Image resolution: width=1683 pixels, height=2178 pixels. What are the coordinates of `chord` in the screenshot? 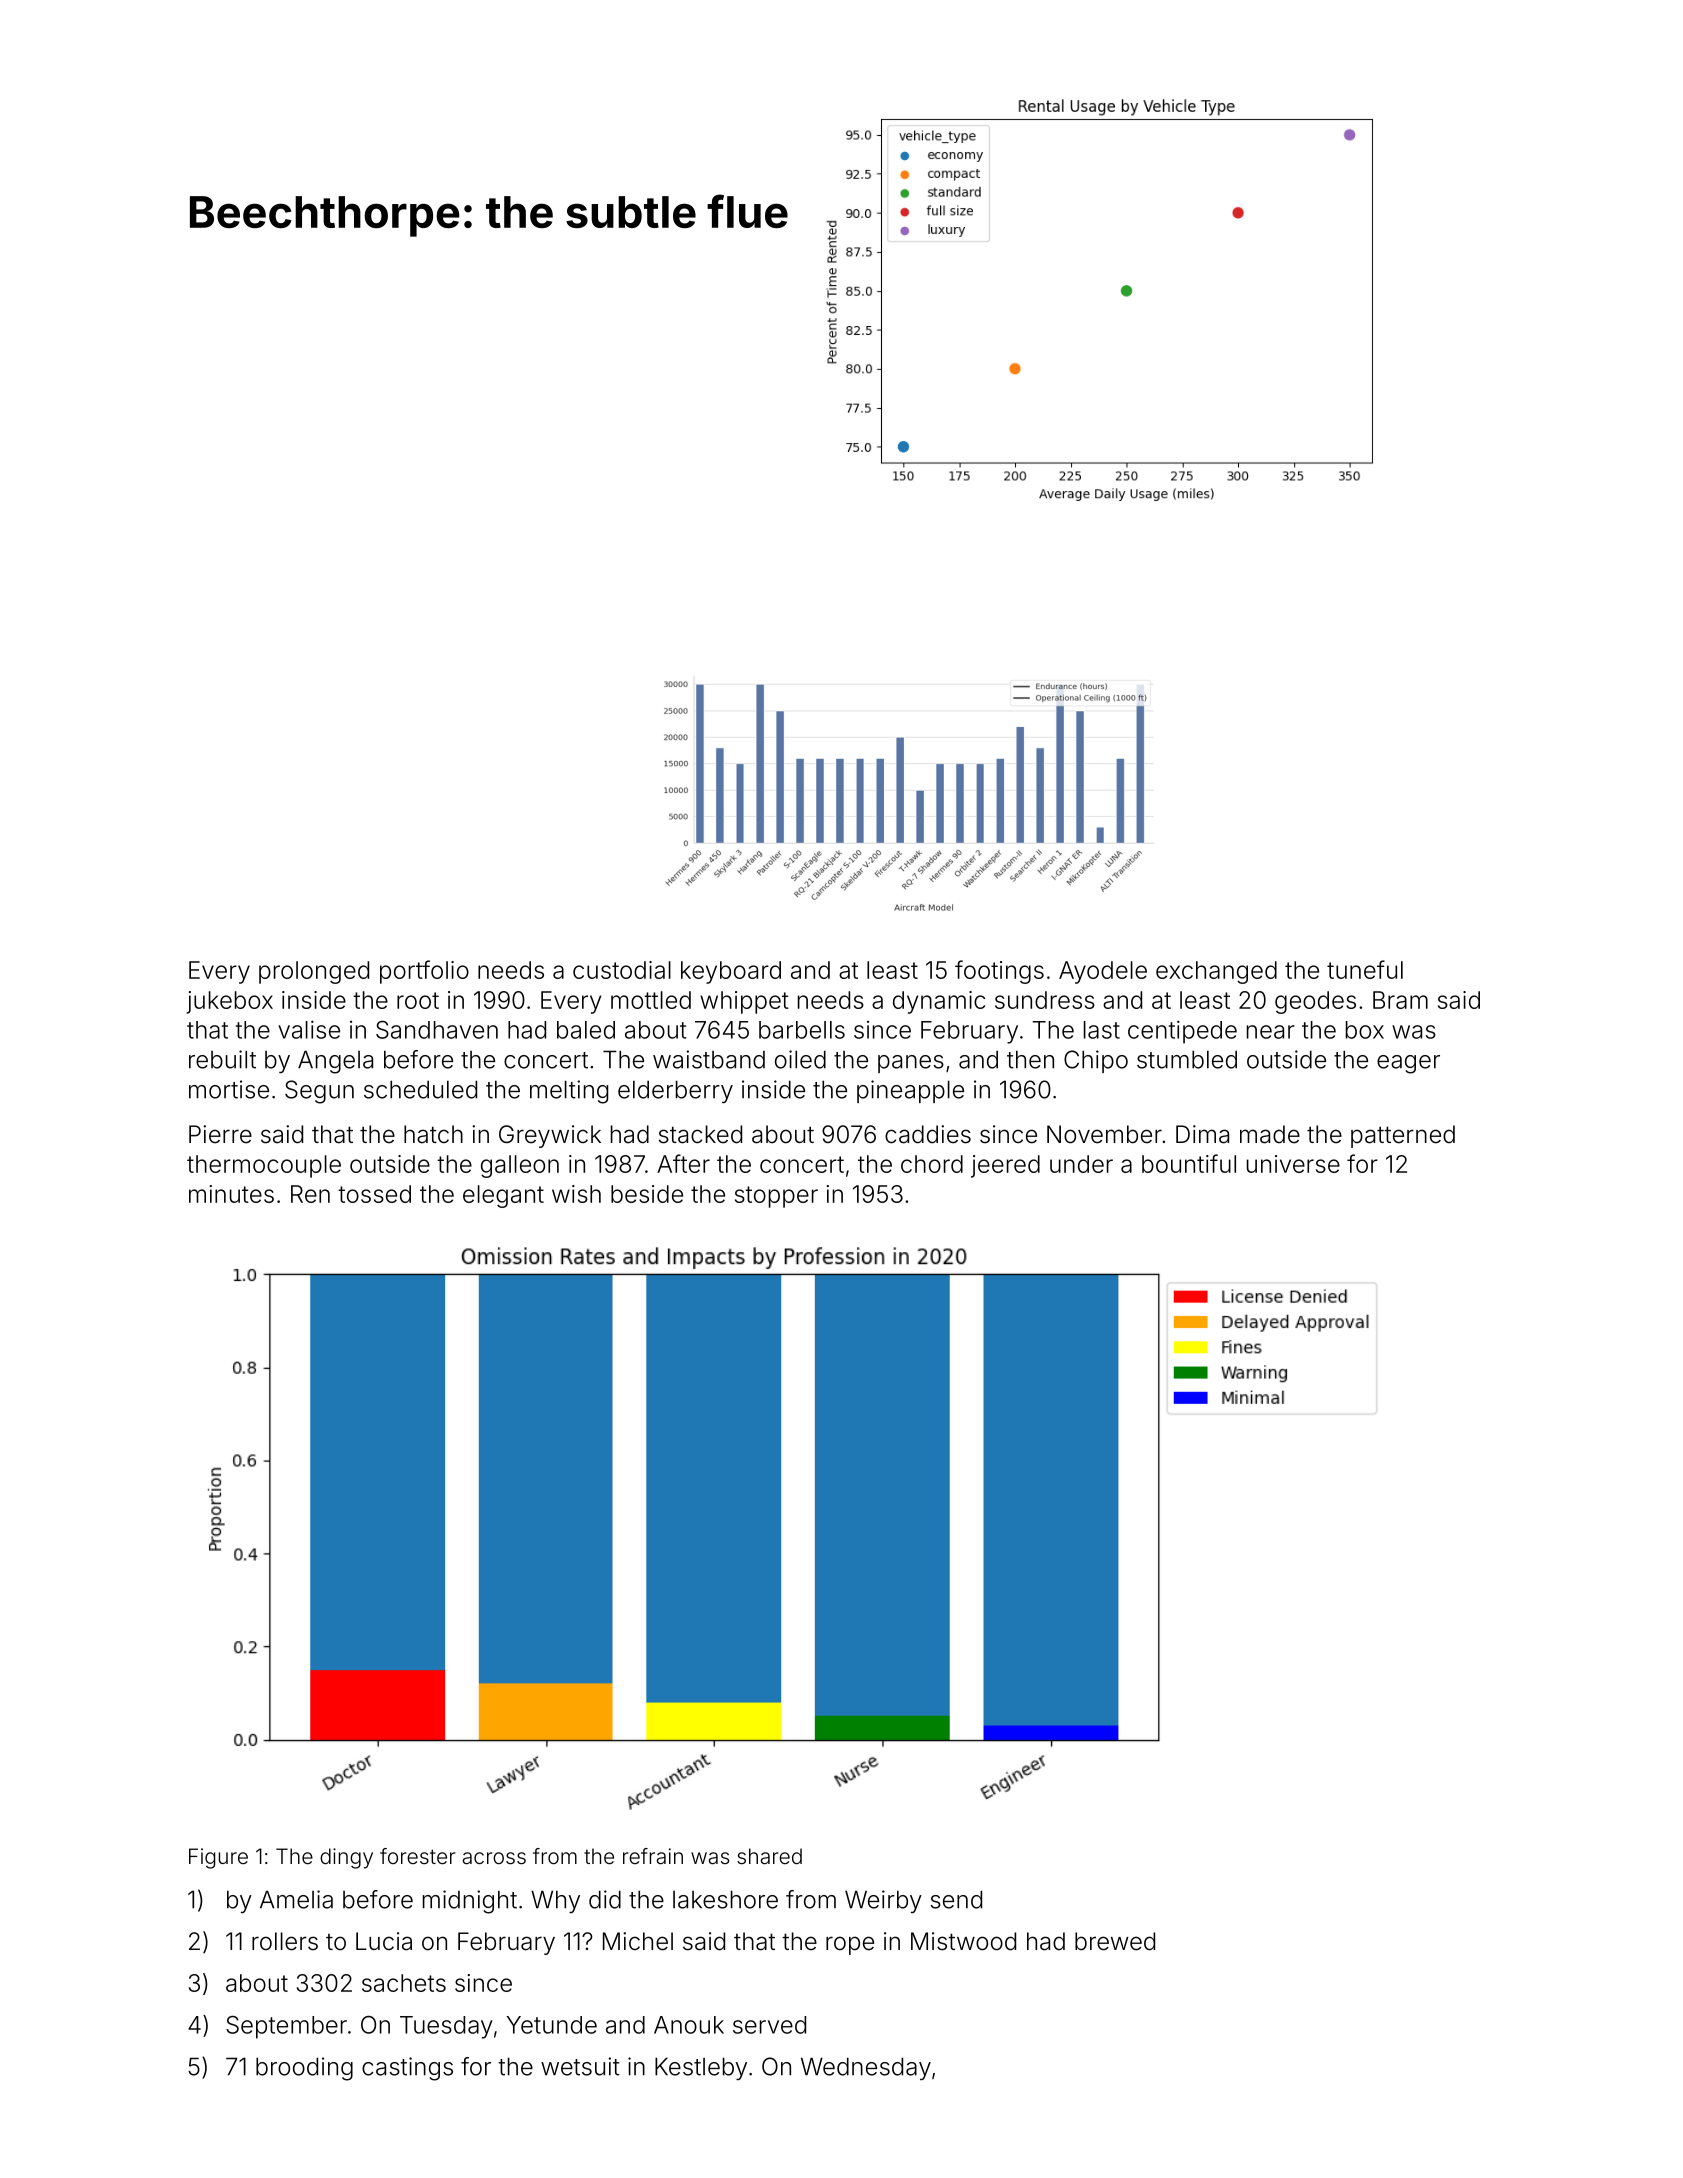 It's located at (932, 1164).
